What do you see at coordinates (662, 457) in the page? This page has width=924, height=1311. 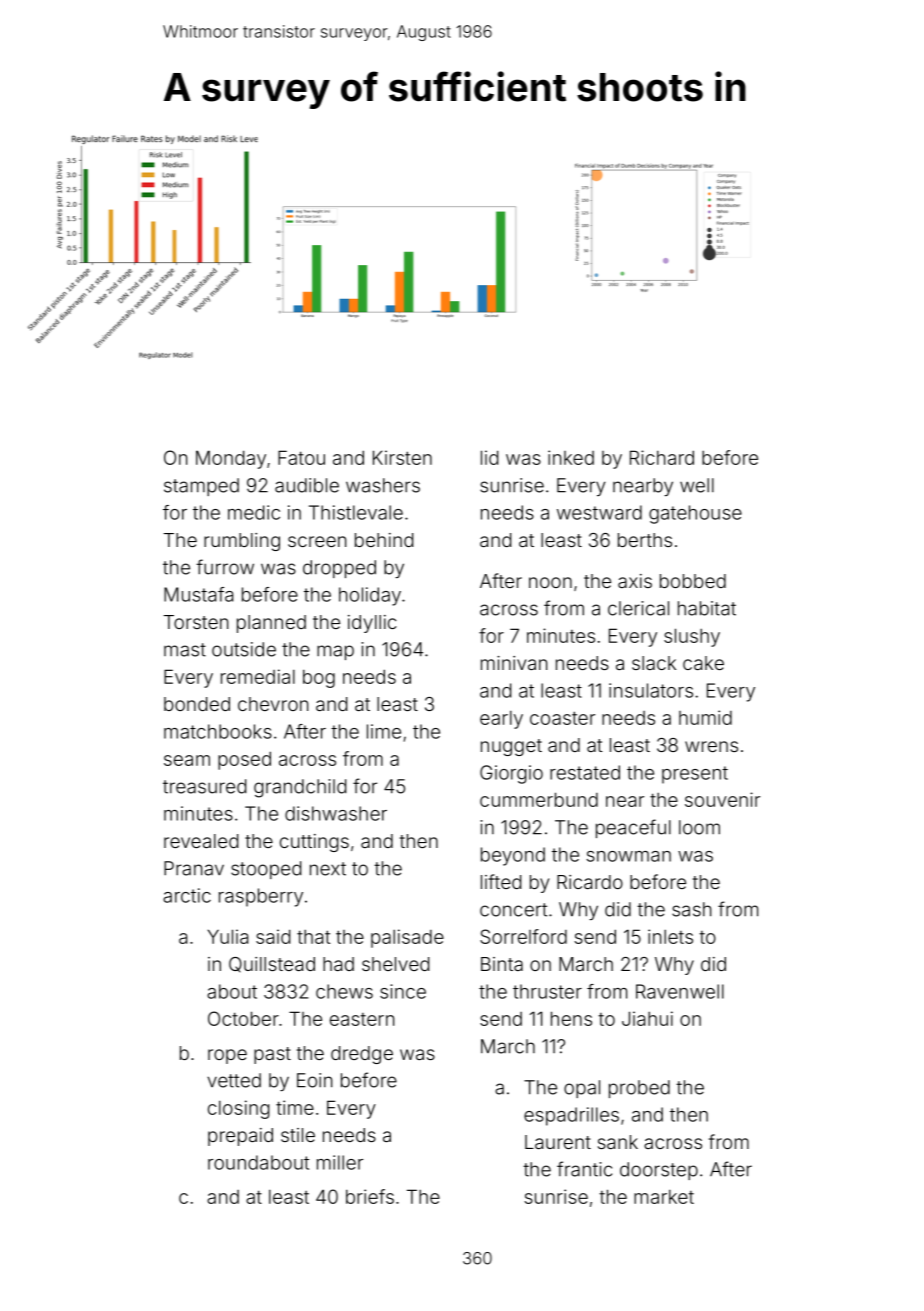 I see `Richard` at bounding box center [662, 457].
